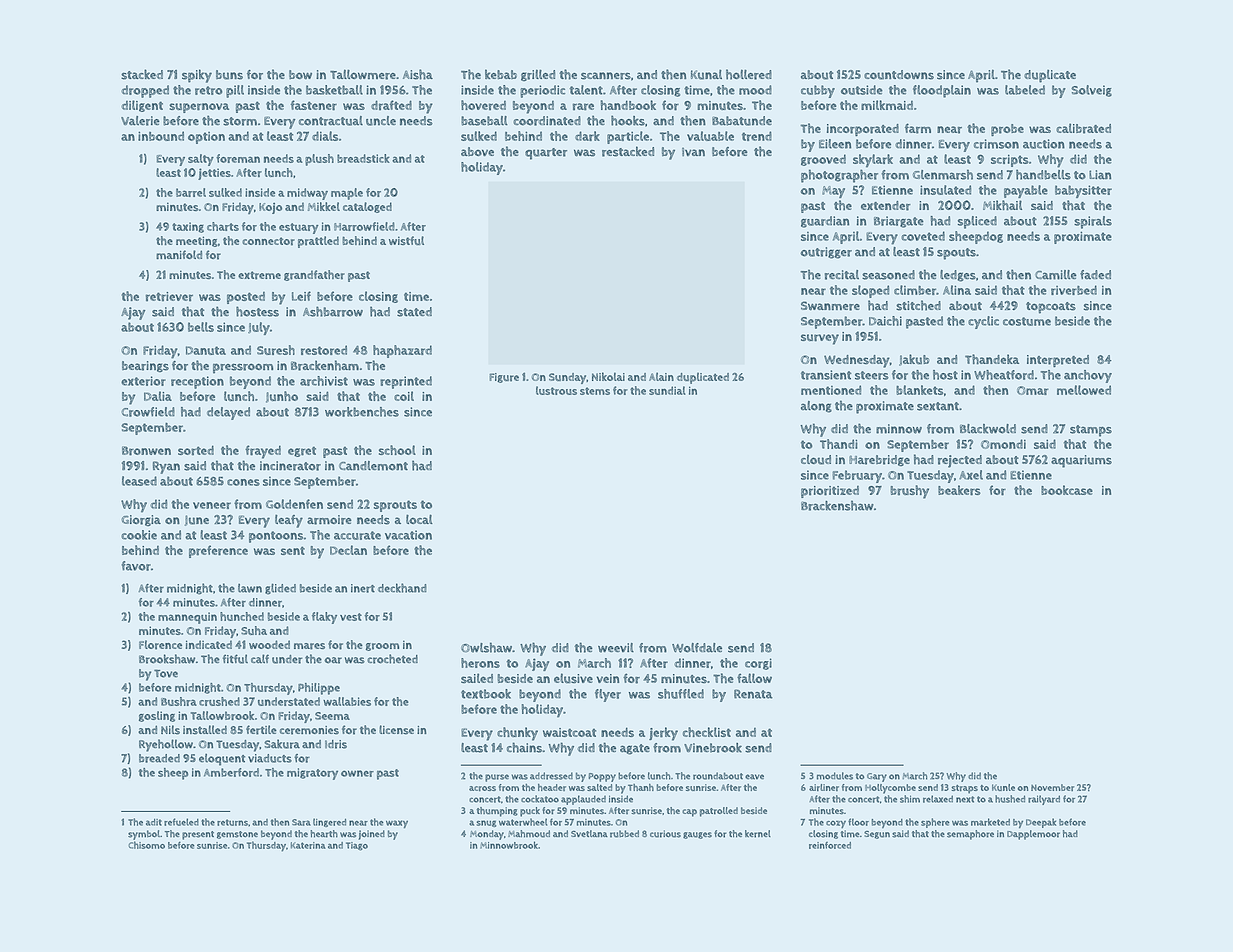 This screenshot has height=952, width=1233. I want to click on Amberford, so click(231, 772).
